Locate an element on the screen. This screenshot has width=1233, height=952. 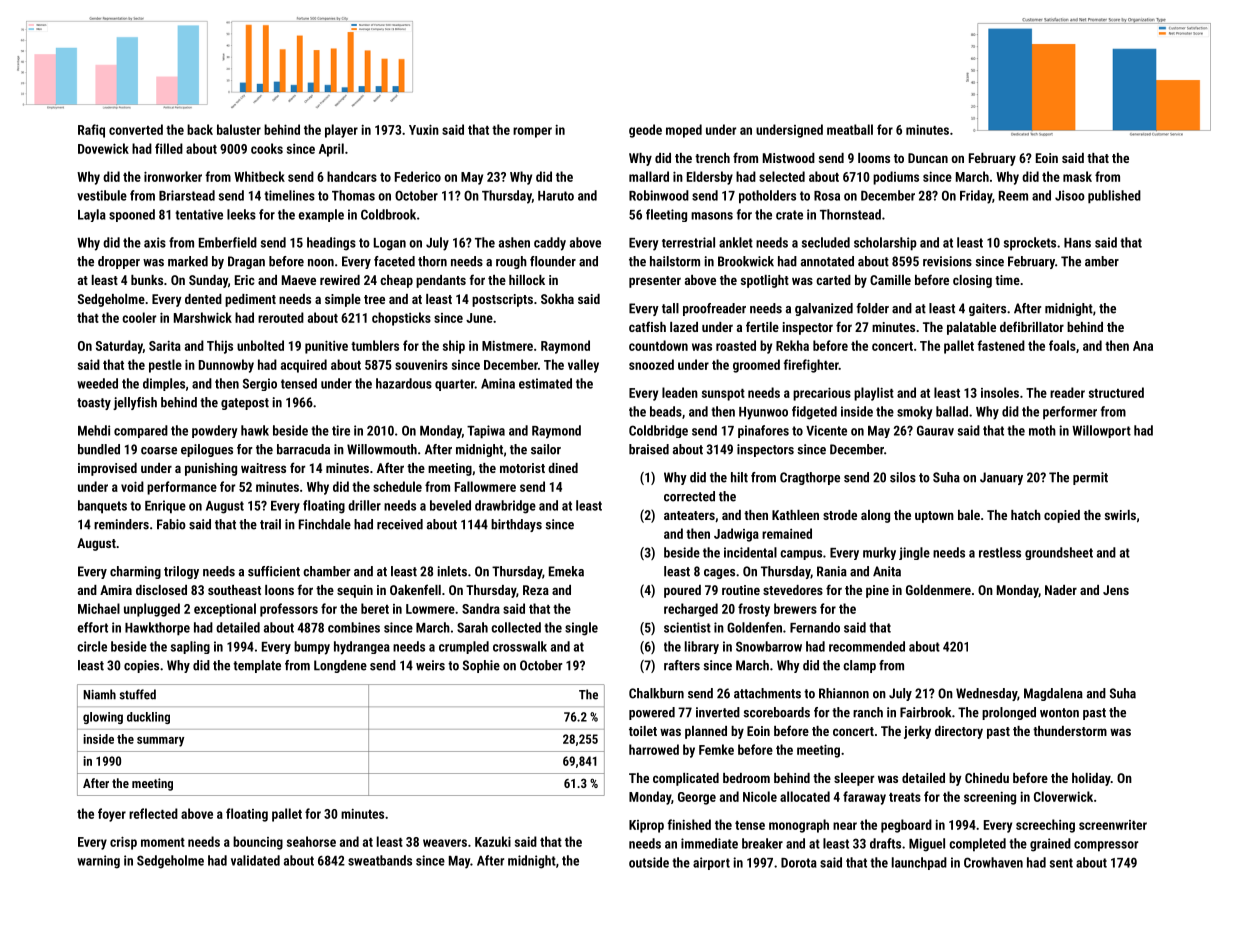
moment is located at coordinates (163, 842).
